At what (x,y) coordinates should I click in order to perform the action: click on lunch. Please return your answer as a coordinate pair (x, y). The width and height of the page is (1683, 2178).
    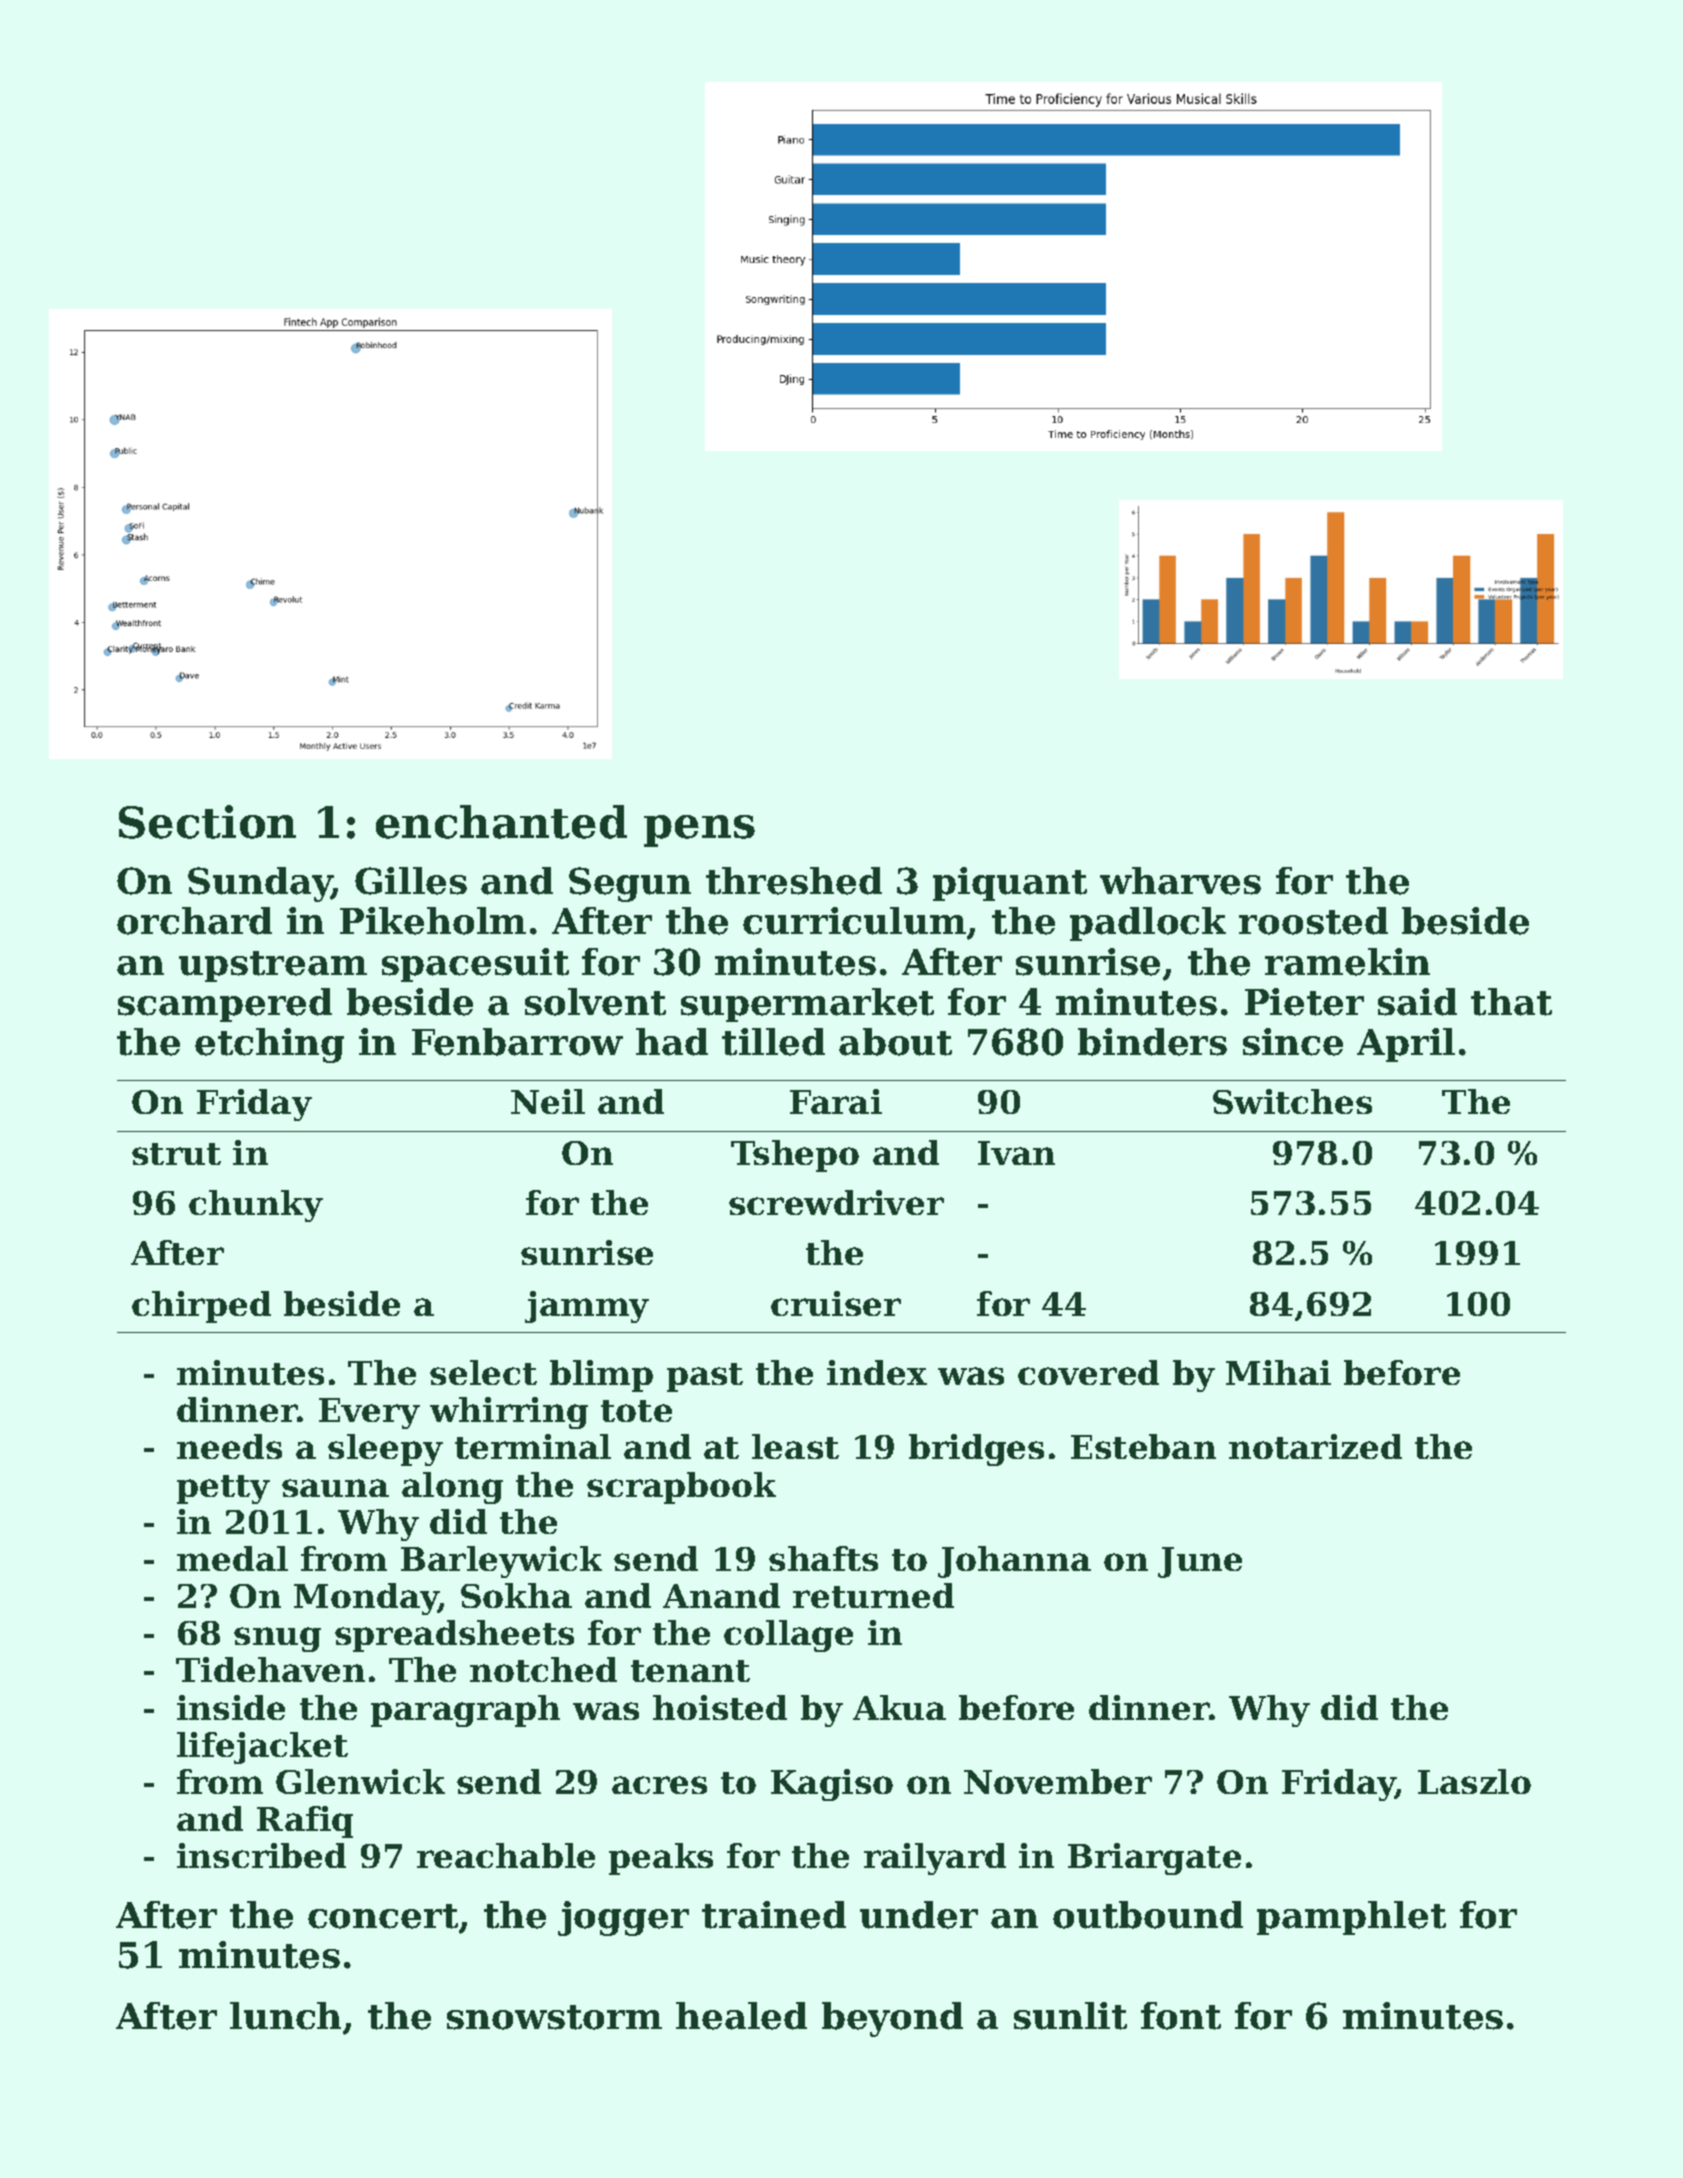
    Looking at the image, I should click on (285, 2016).
